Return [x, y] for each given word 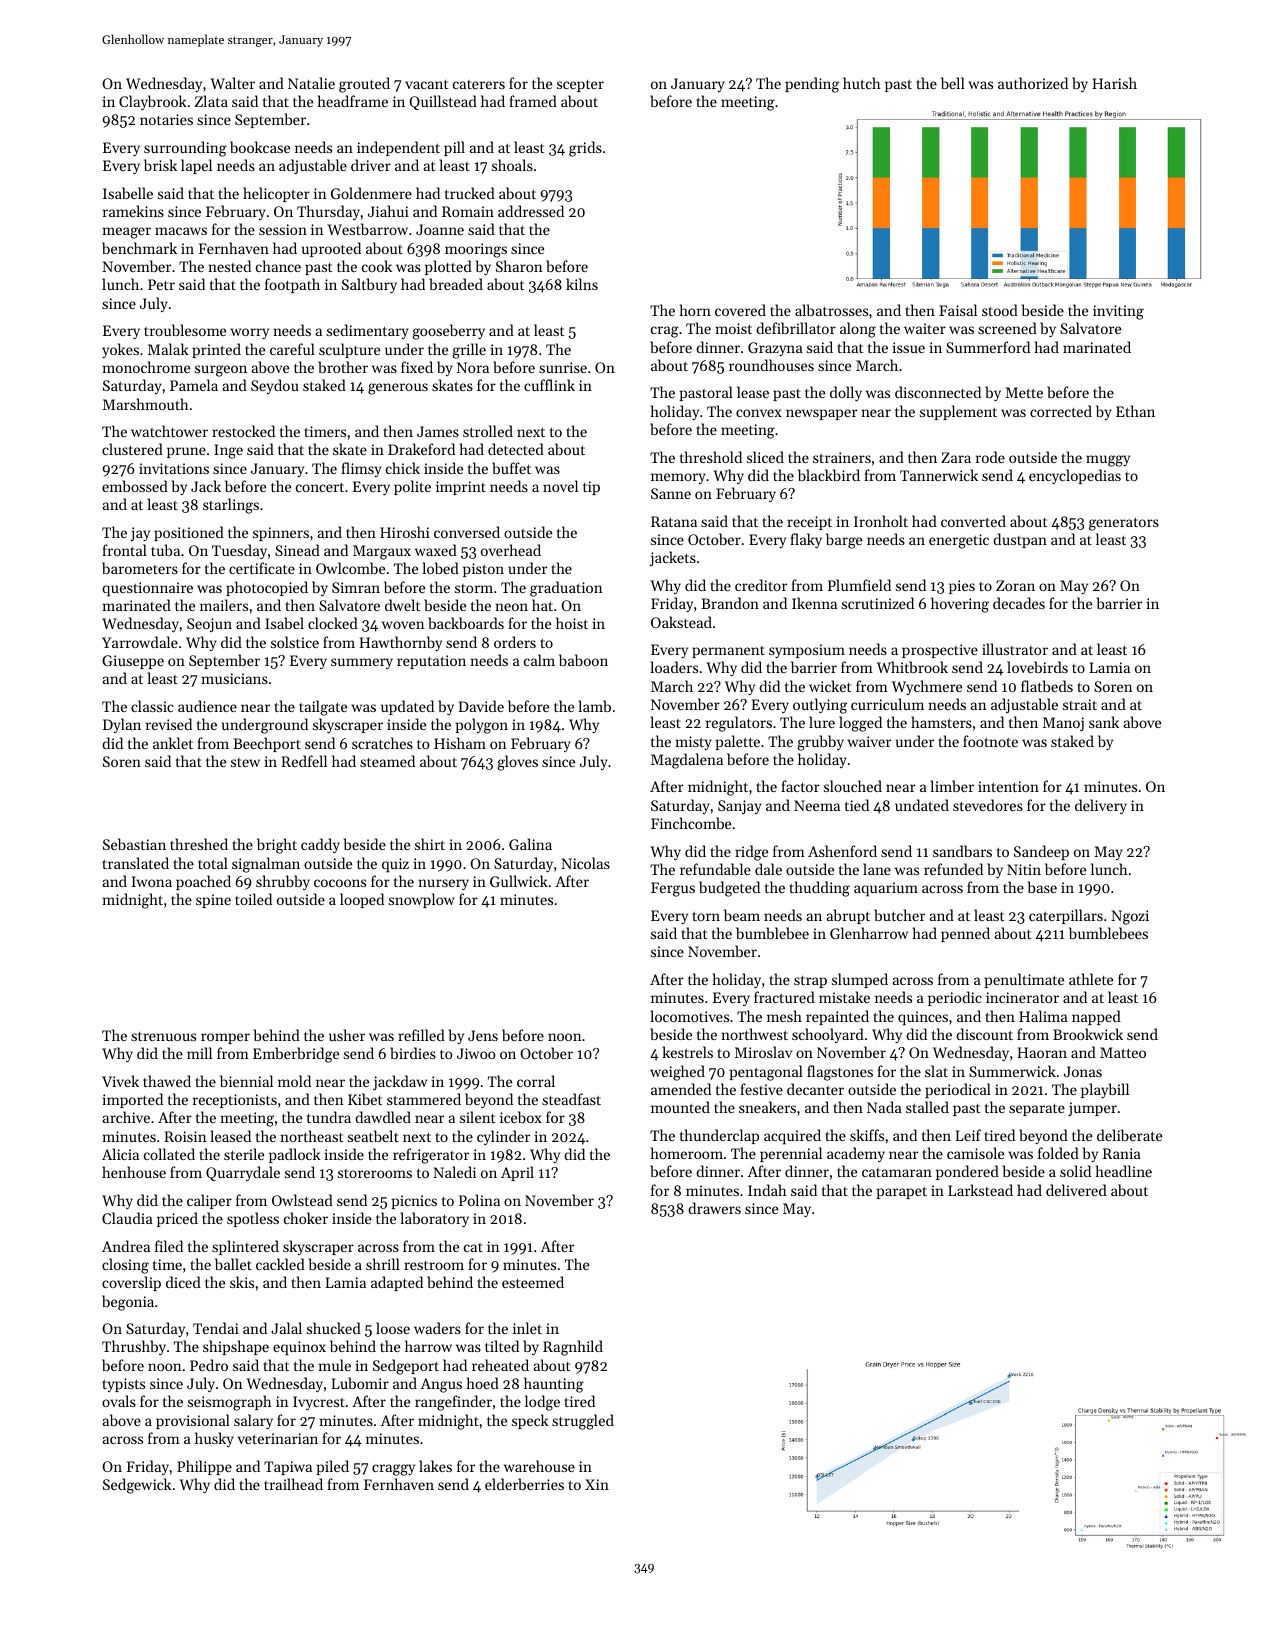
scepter [580, 86]
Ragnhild [573, 1348]
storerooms [375, 1173]
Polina [479, 1200]
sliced [765, 457]
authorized [1033, 83]
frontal [124, 550]
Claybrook [152, 102]
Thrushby [134, 1347]
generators [1124, 524]
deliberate [1129, 1135]
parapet [901, 1193]
